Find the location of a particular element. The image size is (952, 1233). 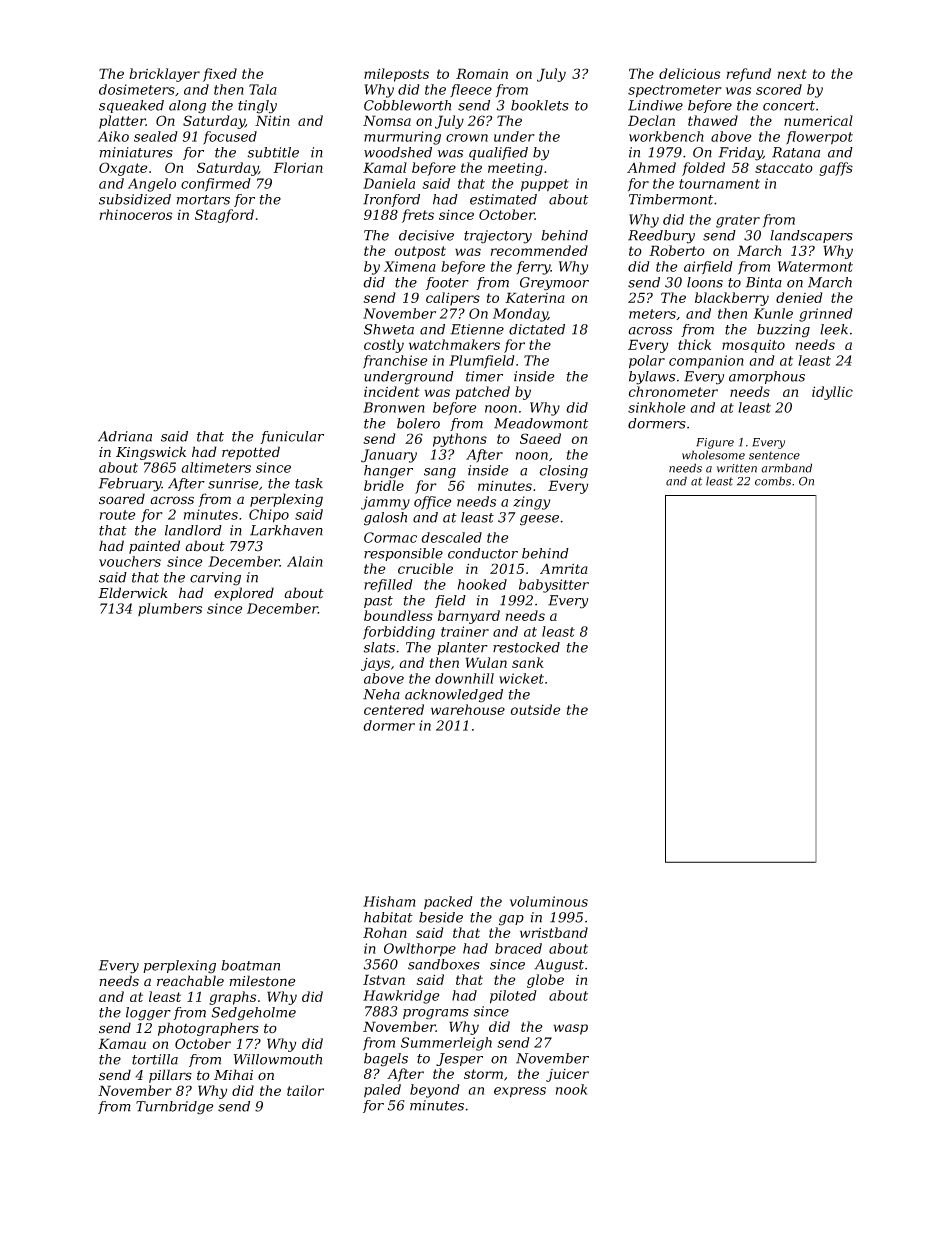

Etienne is located at coordinates (477, 329).
